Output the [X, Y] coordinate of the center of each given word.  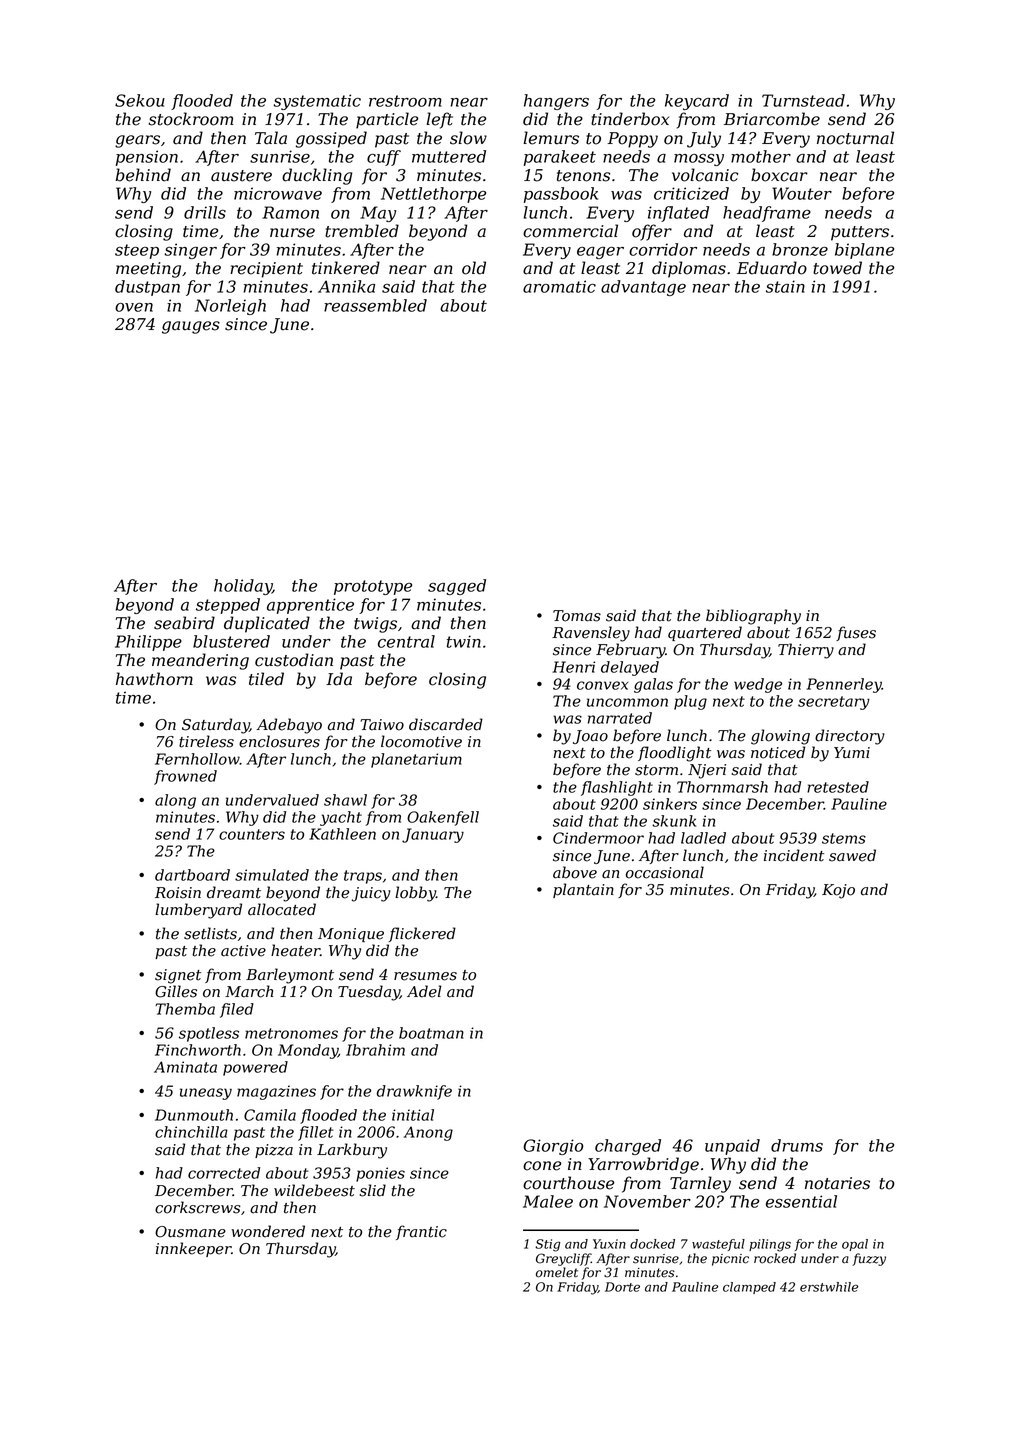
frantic [421, 1232]
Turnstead [803, 100]
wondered [268, 1231]
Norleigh [230, 307]
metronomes [291, 1033]
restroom [405, 101]
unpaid [732, 1147]
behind [143, 175]
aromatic [559, 286]
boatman [431, 1033]
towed [837, 268]
